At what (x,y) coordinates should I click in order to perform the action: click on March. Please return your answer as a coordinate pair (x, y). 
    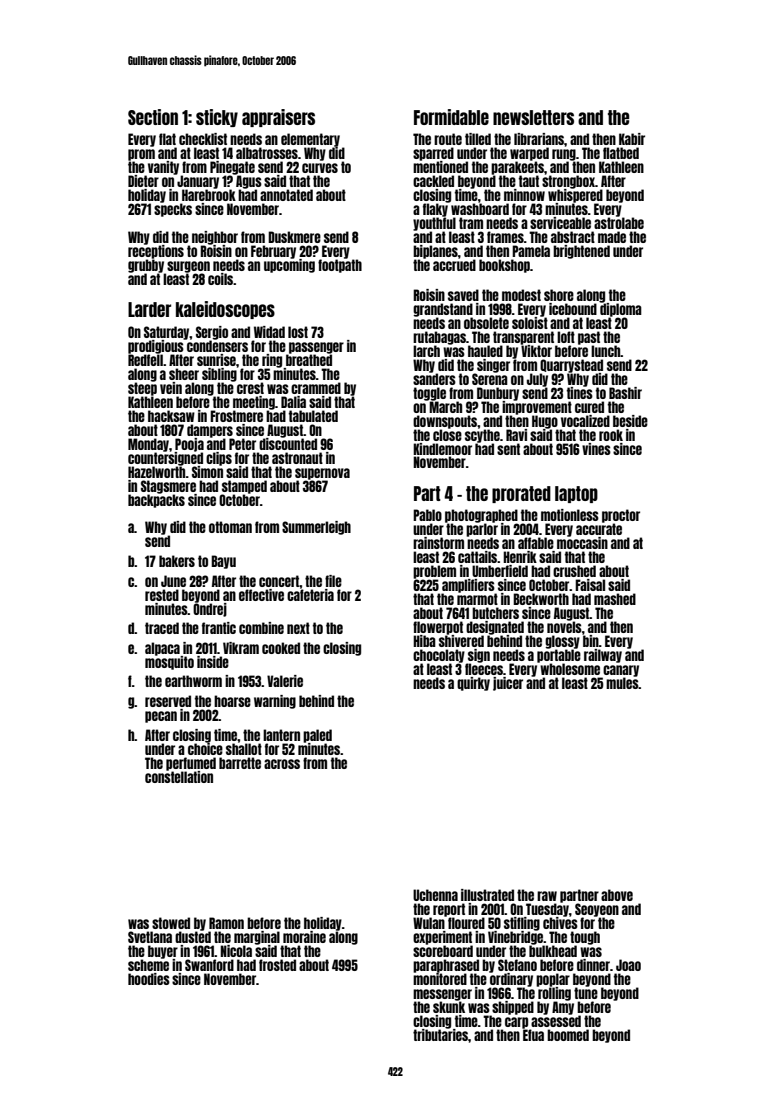
    Looking at the image, I should click on (445, 407).
